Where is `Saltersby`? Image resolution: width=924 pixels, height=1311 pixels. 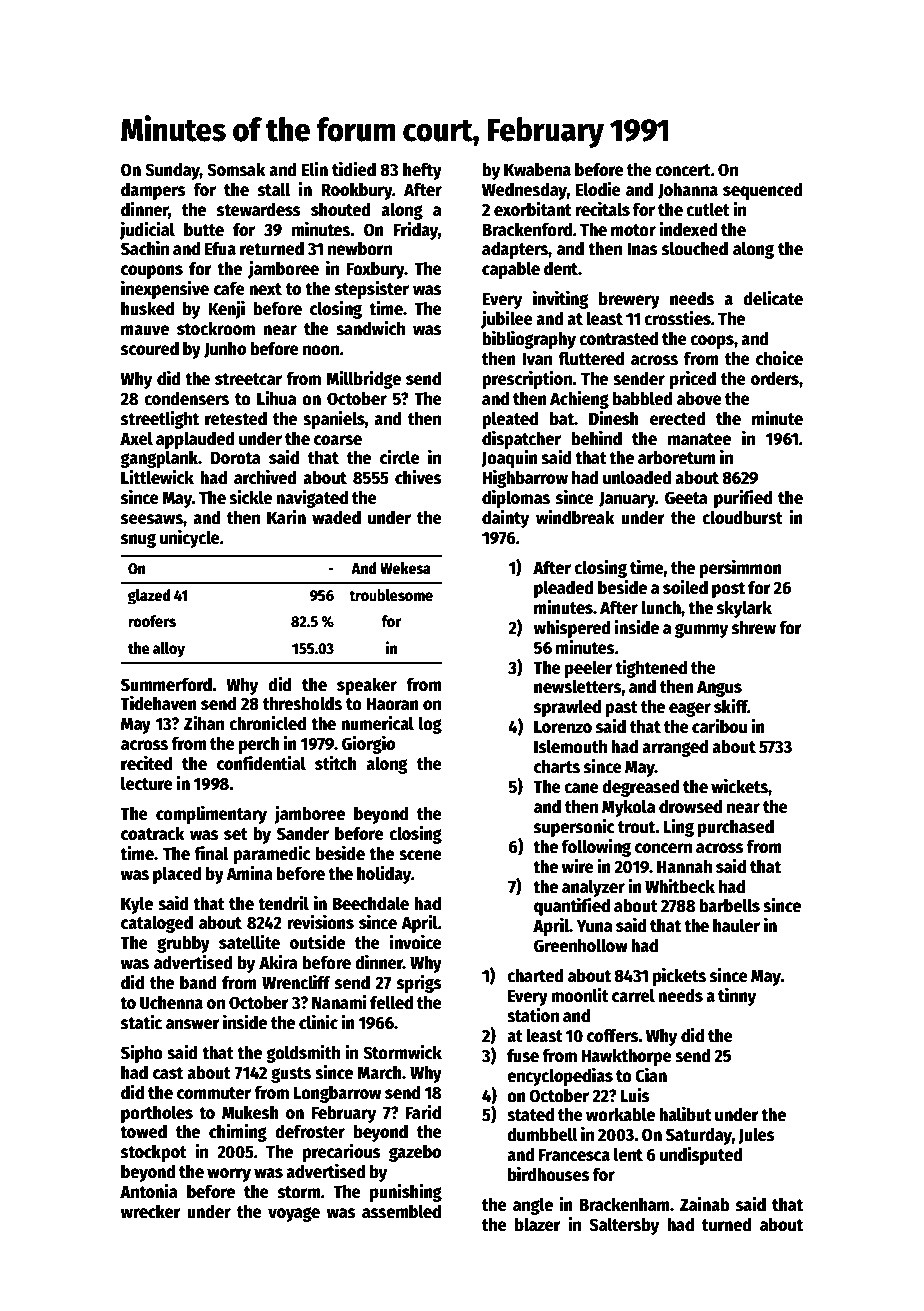
Saltersby is located at coordinates (624, 1226).
